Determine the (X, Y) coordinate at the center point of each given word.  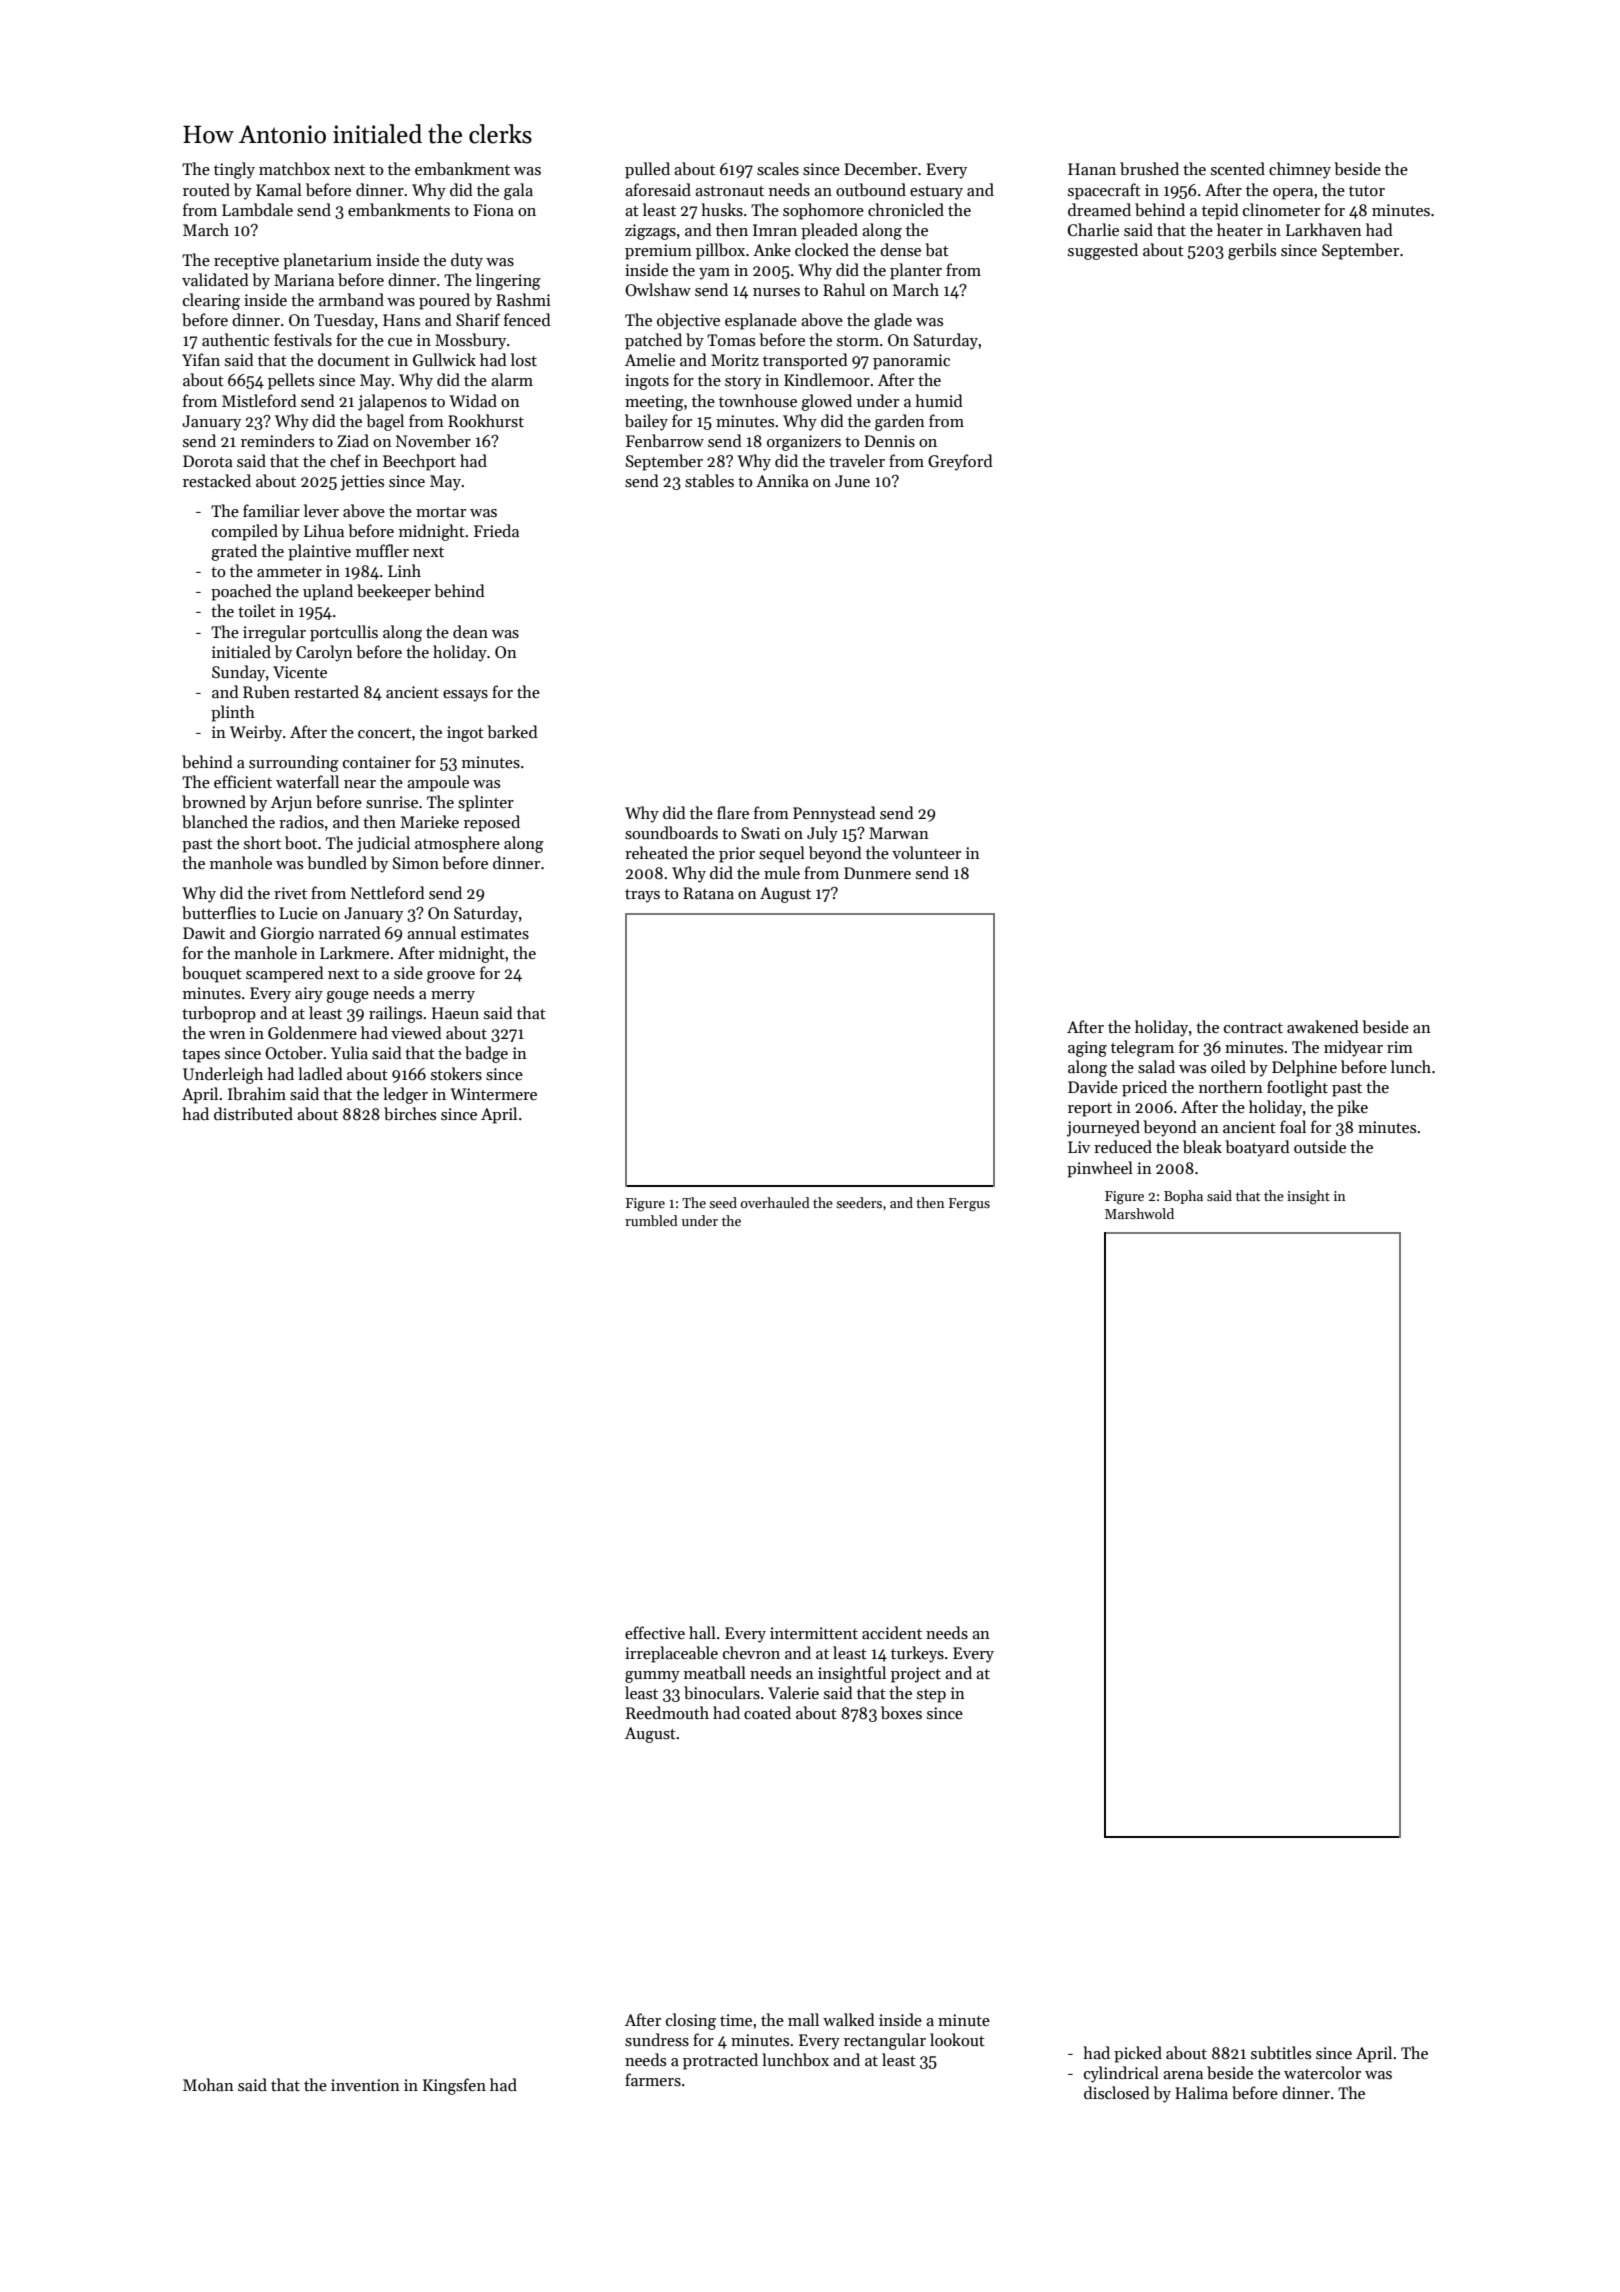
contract (1253, 1028)
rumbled (651, 1220)
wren (227, 1035)
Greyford (960, 462)
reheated (656, 852)
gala (518, 191)
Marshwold (1139, 1213)
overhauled (775, 1202)
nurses (776, 292)
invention (365, 2085)
